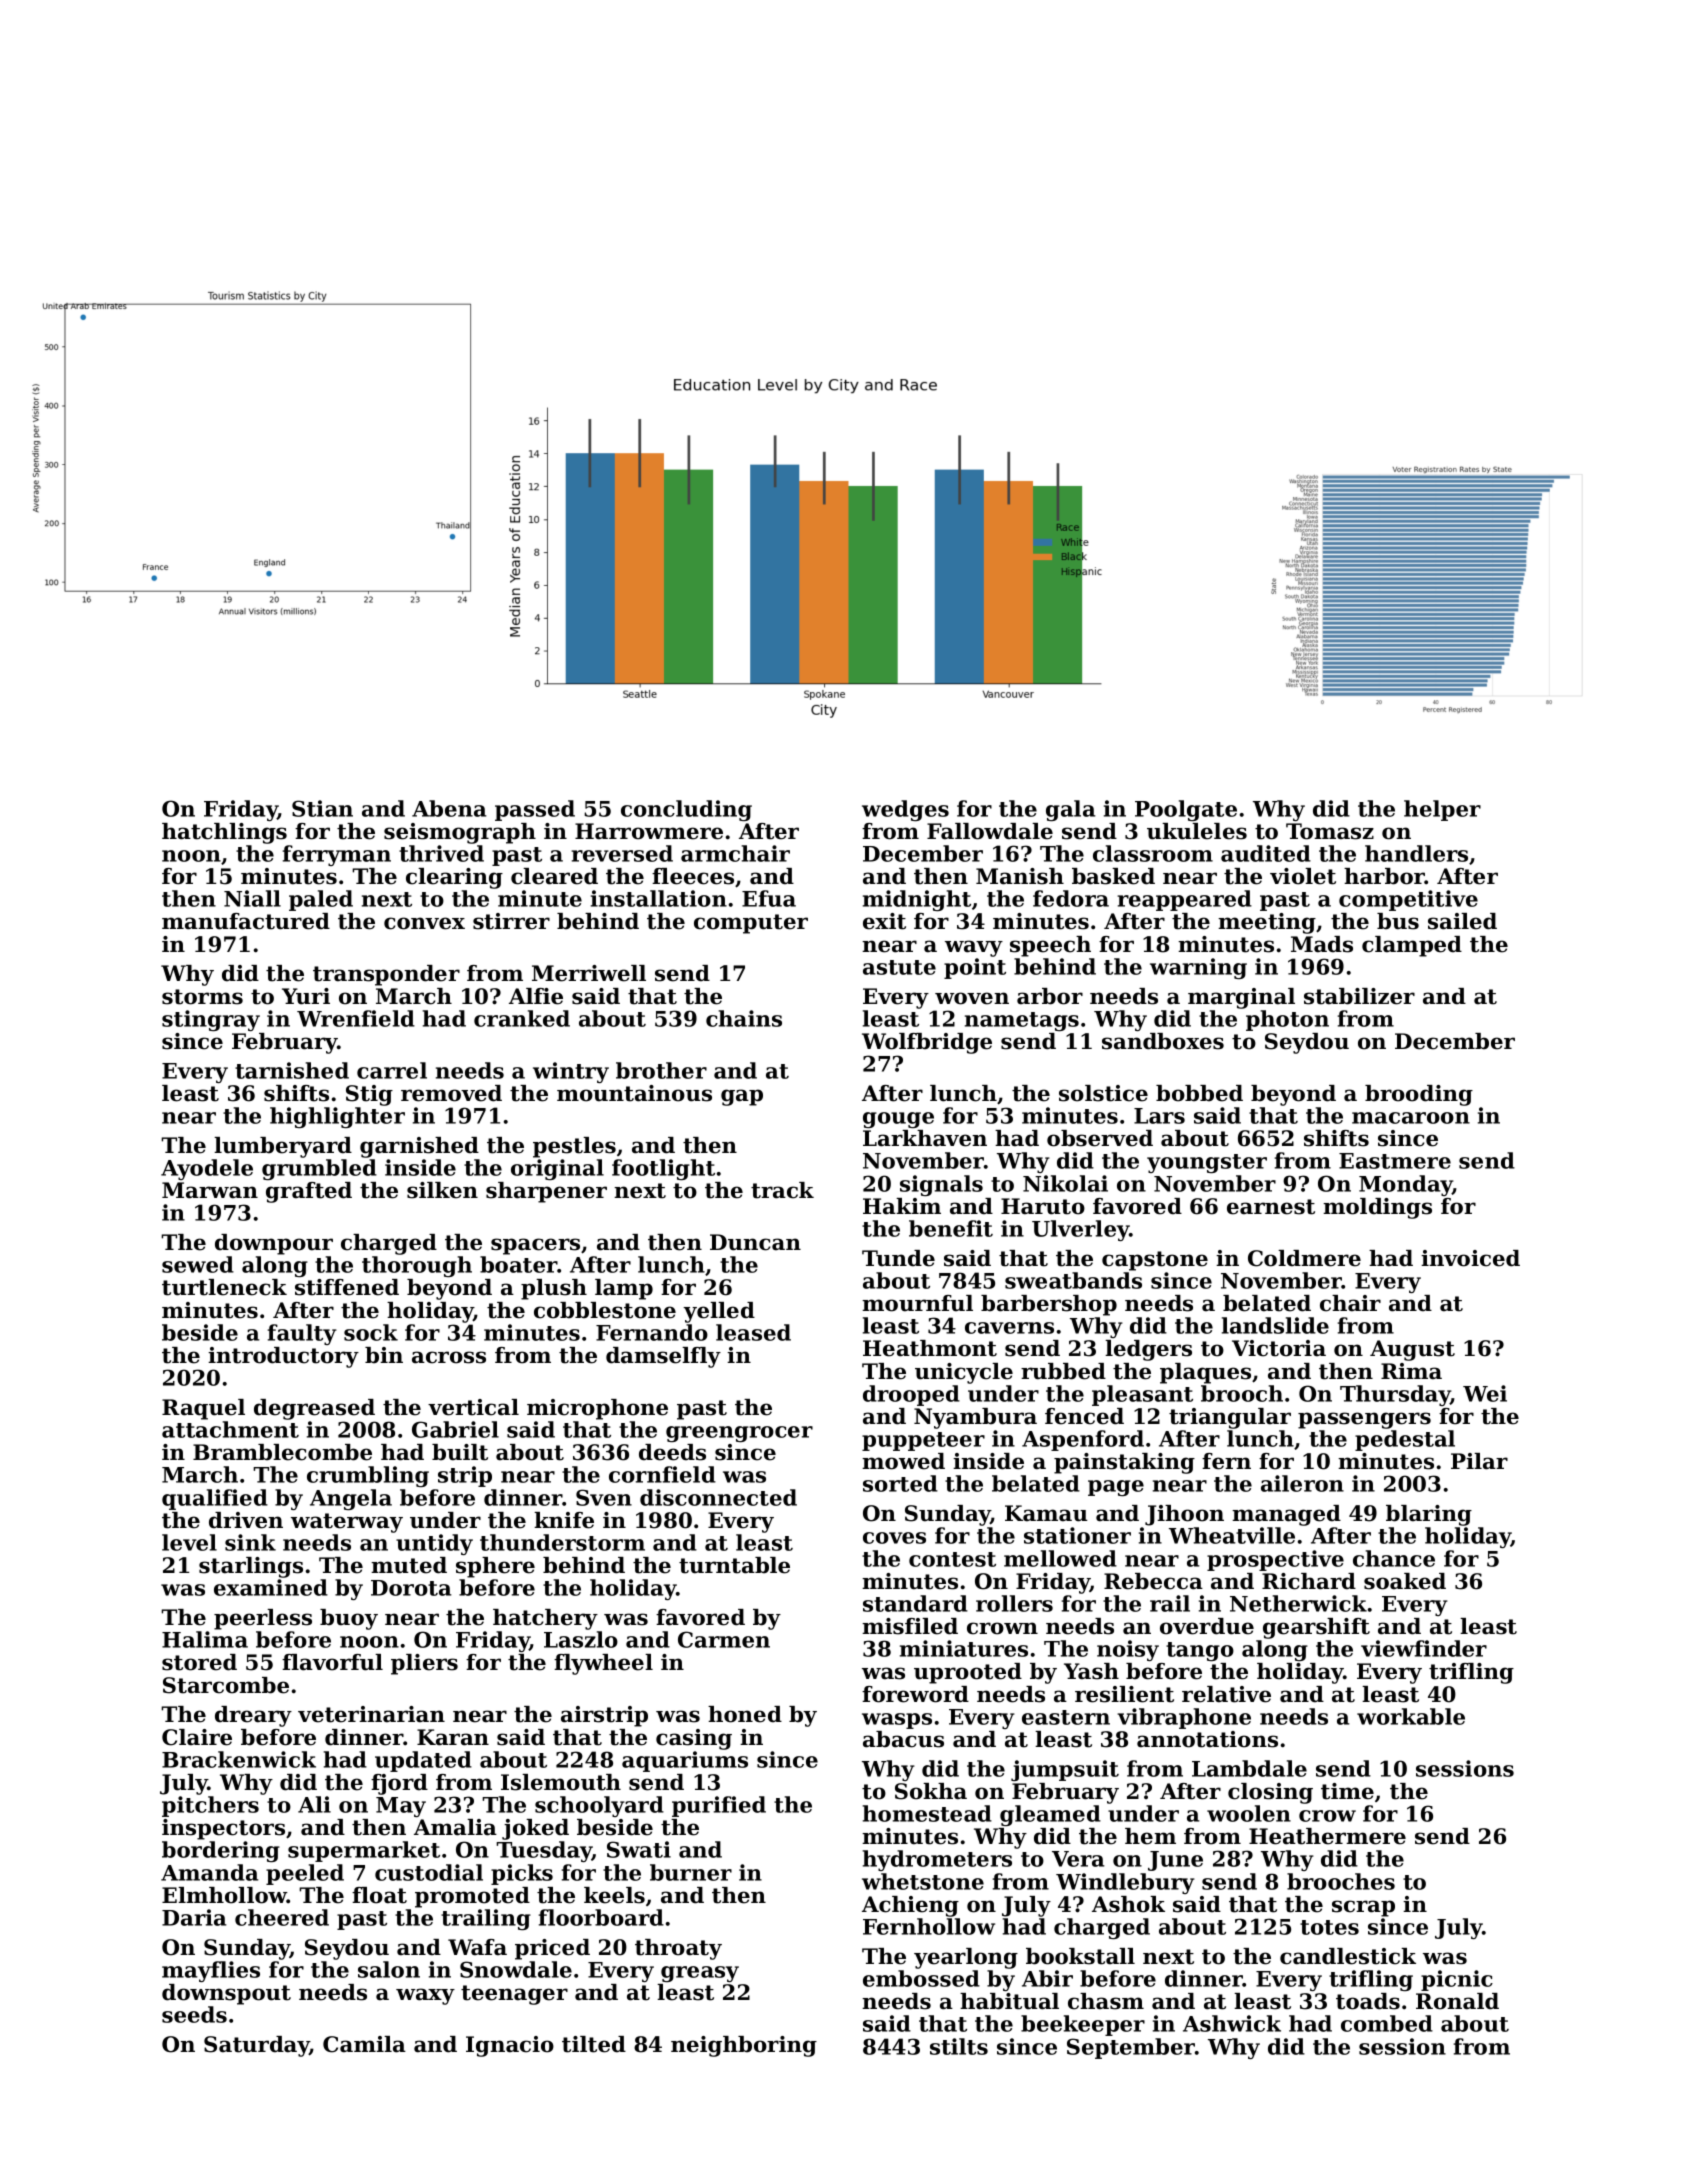 This screenshot has width=1683, height=2178. What do you see at coordinates (927, 1813) in the screenshot?
I see `homestead` at bounding box center [927, 1813].
